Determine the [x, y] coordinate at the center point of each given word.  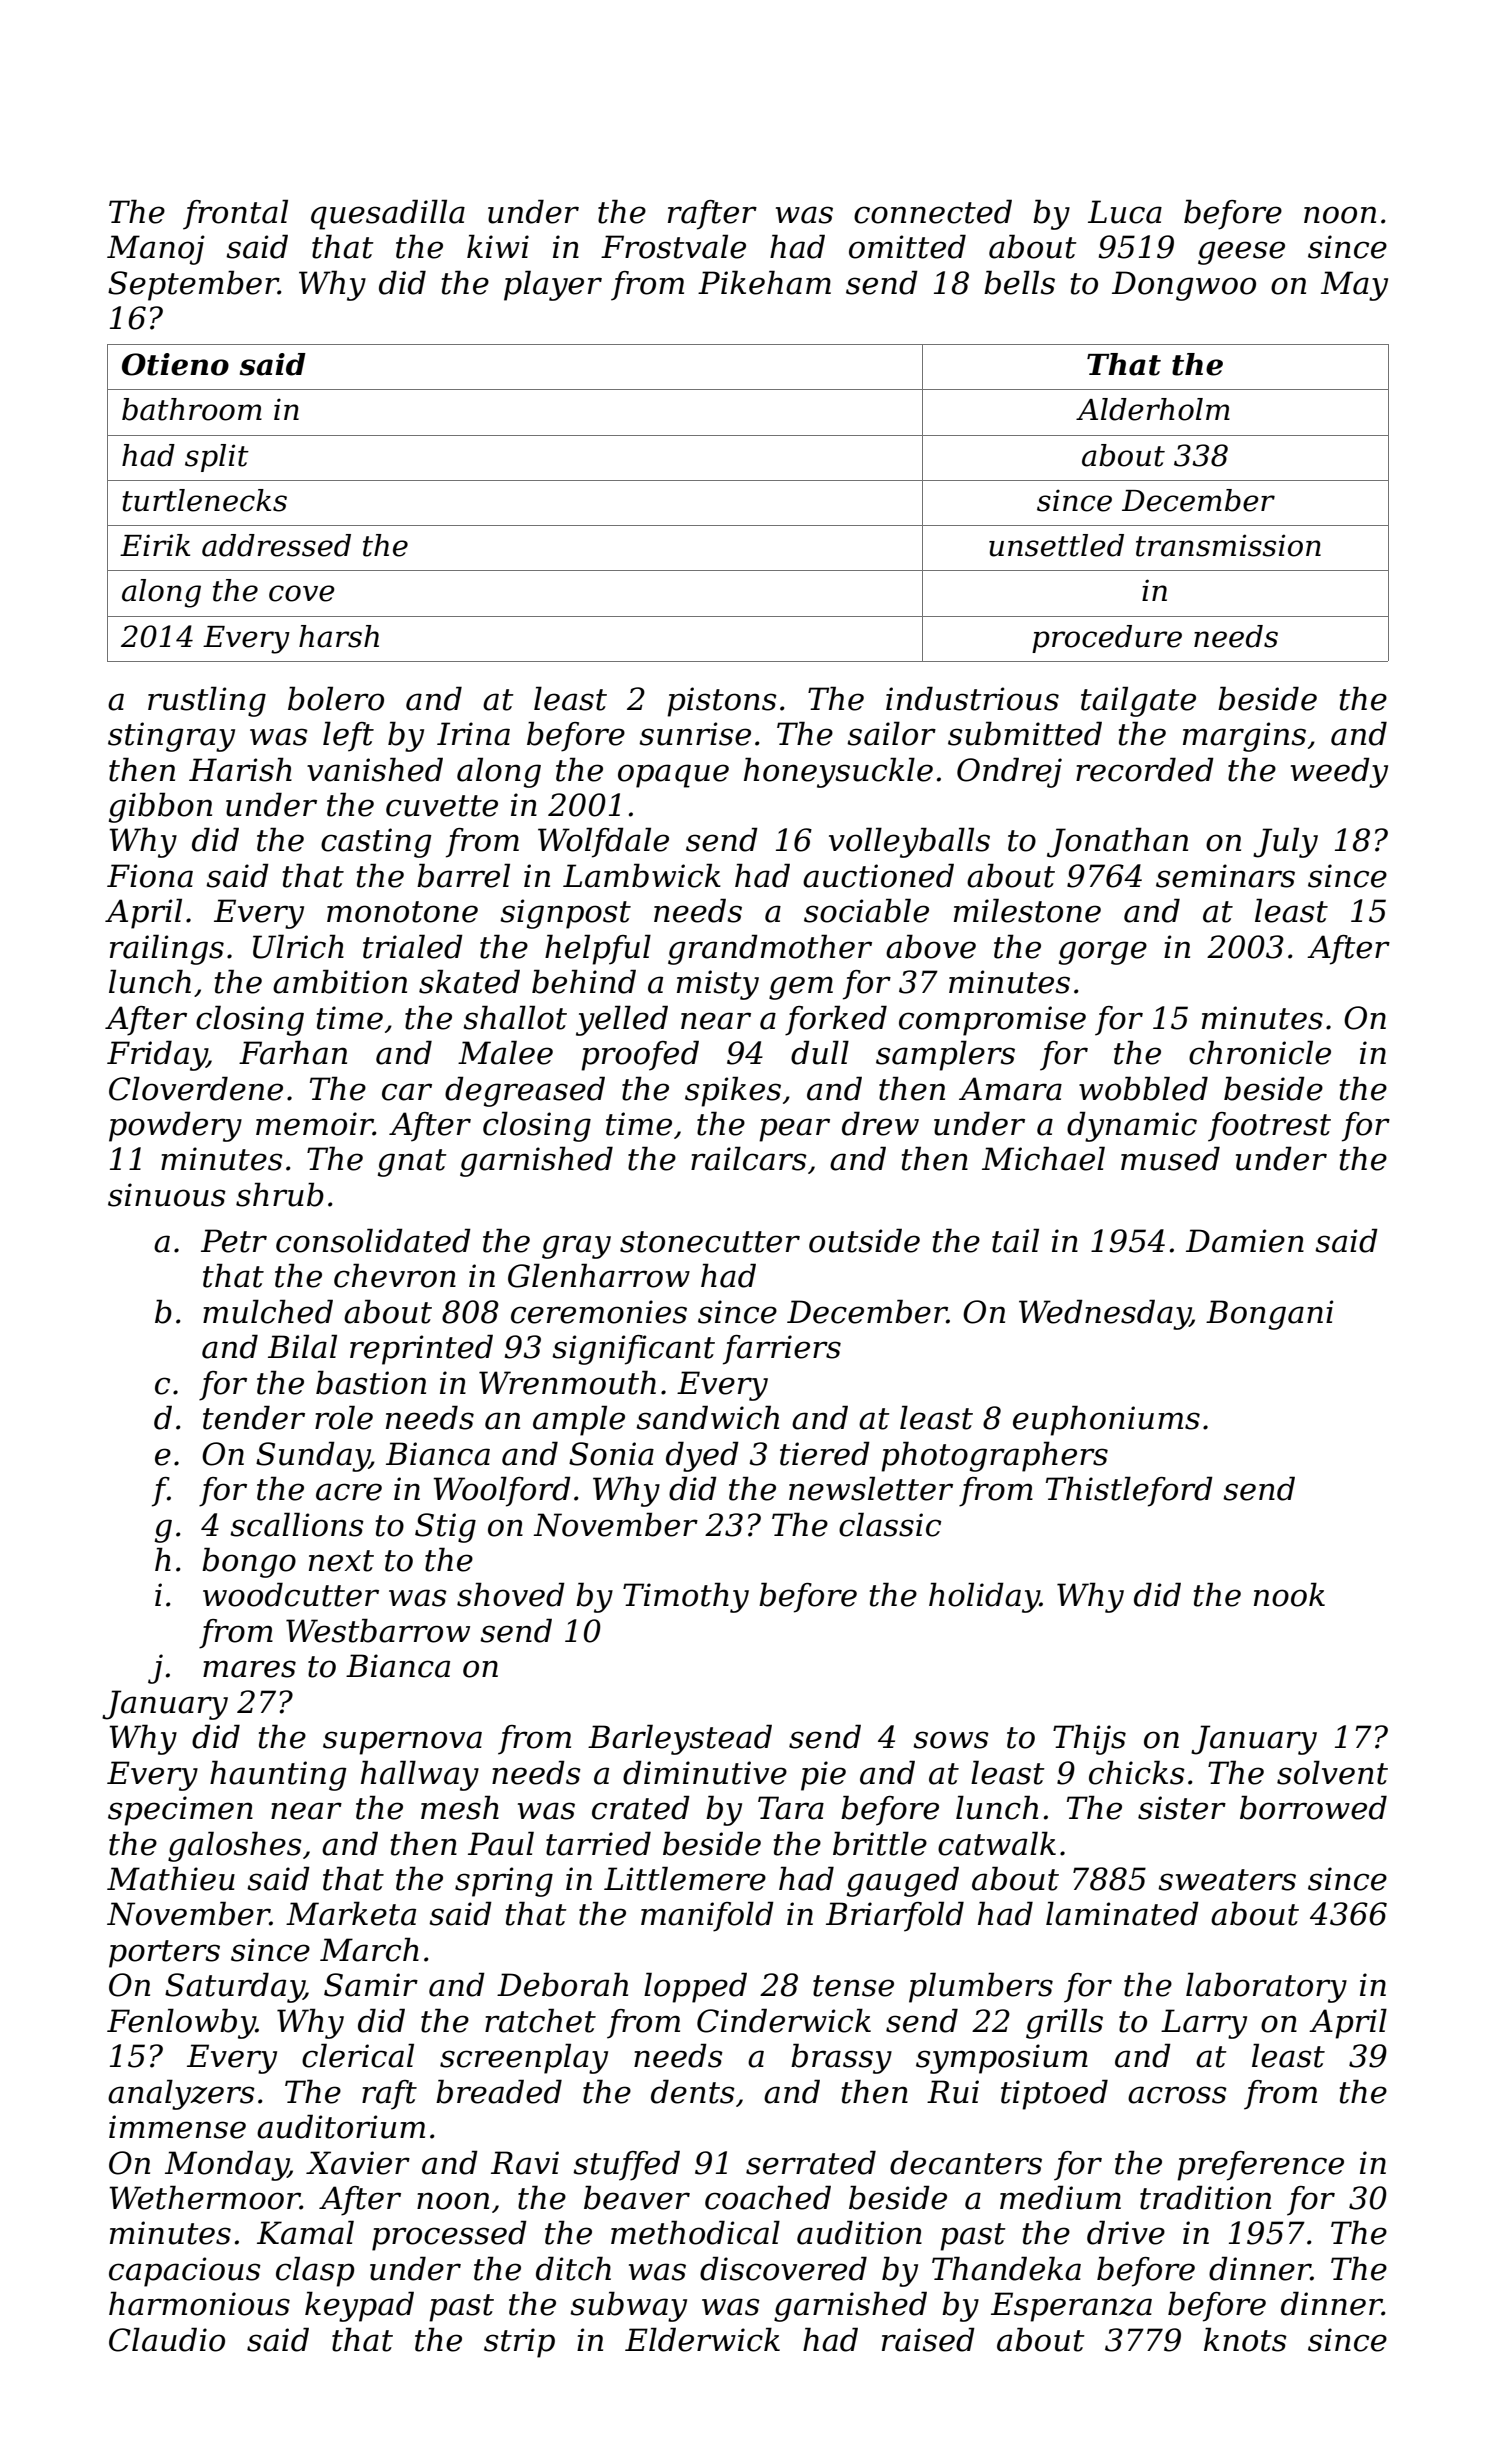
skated [469, 981]
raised [928, 2339]
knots [1245, 2339]
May [1354, 286]
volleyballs [909, 842]
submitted [1025, 733]
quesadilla [388, 214]
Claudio [167, 2339]
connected [933, 211]
